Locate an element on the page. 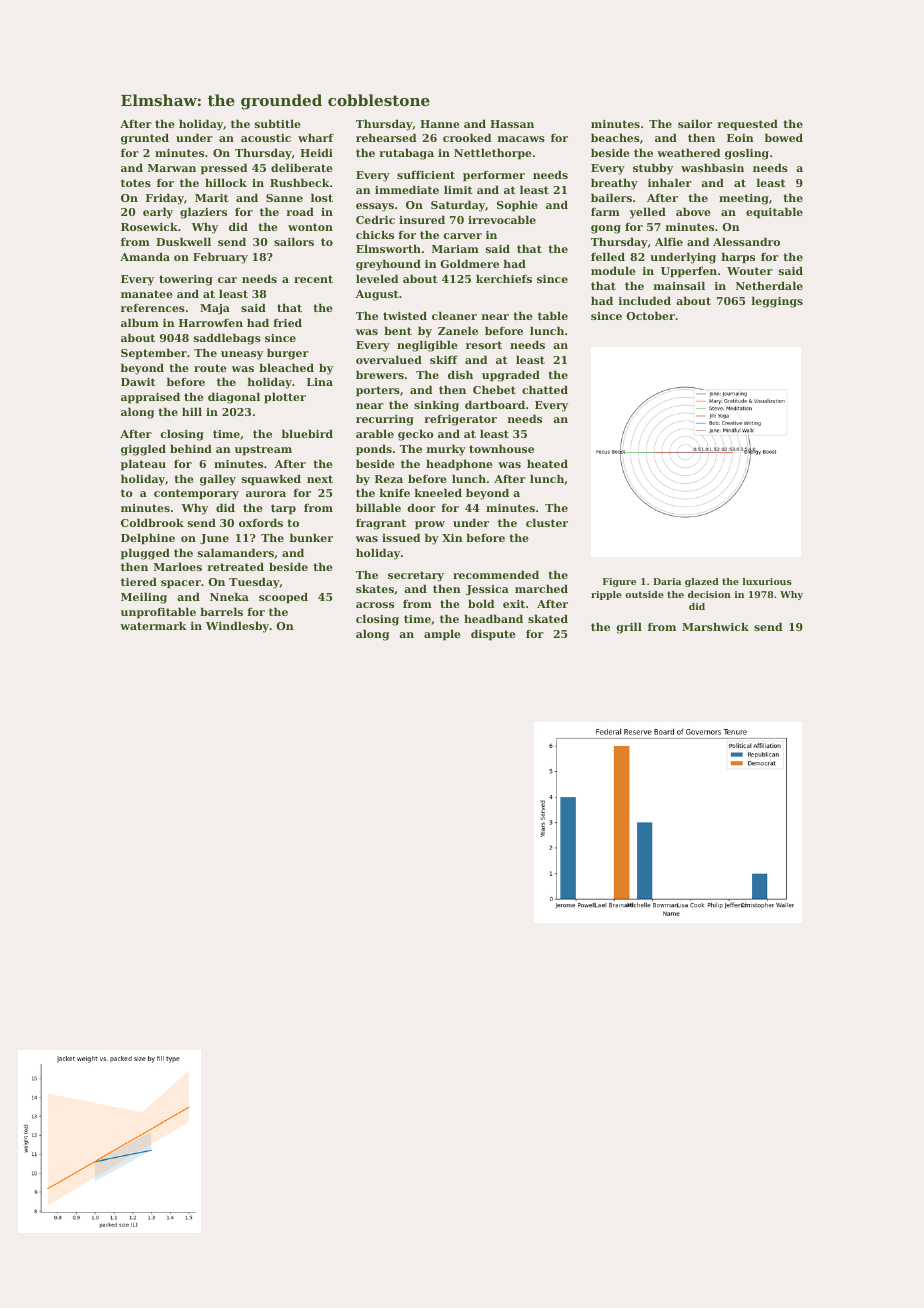  chatted is located at coordinates (545, 389).
